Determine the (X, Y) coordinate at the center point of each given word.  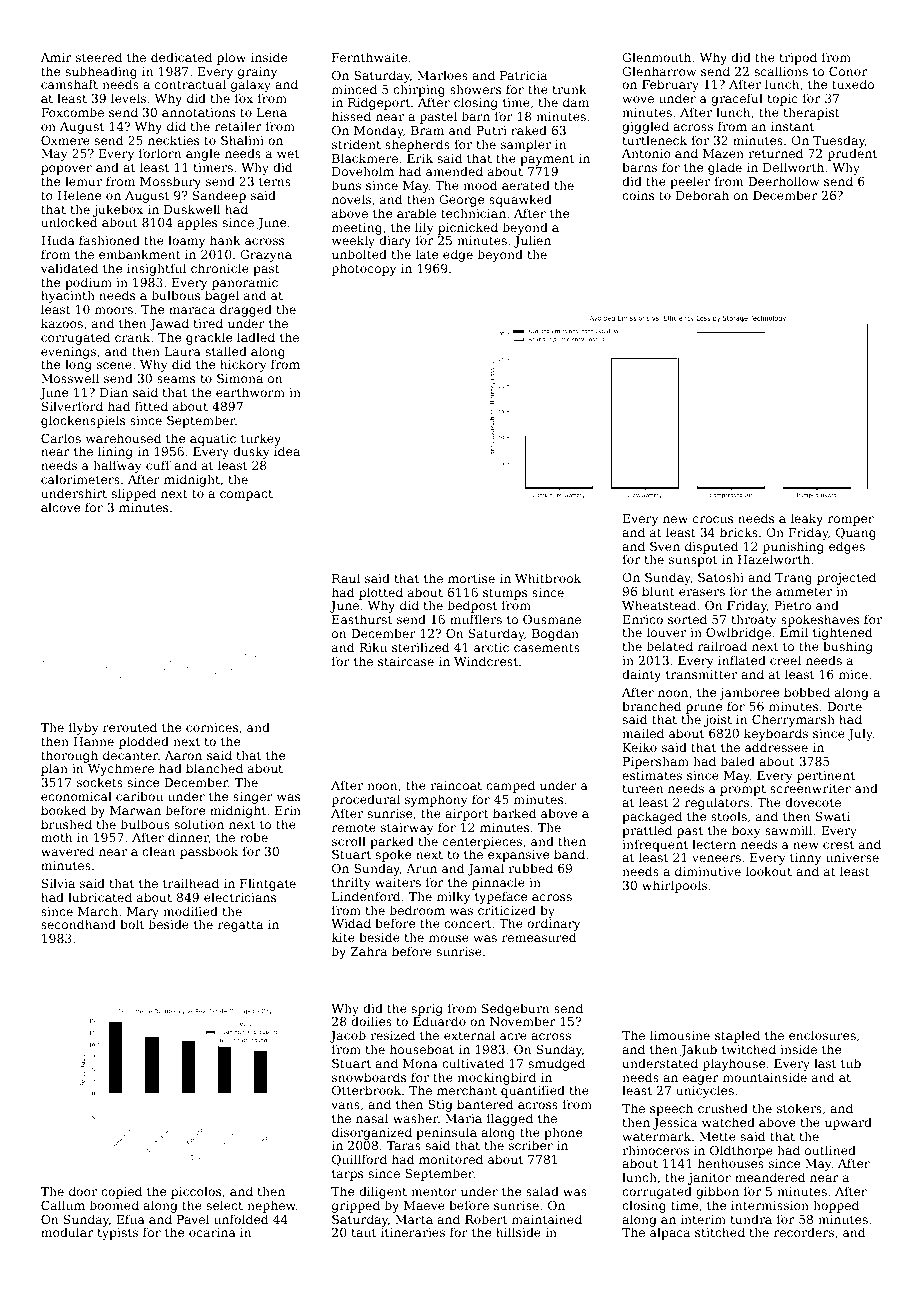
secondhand (78, 924)
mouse (449, 938)
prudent (852, 155)
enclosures (822, 1035)
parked (392, 843)
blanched (214, 768)
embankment (140, 254)
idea (287, 451)
